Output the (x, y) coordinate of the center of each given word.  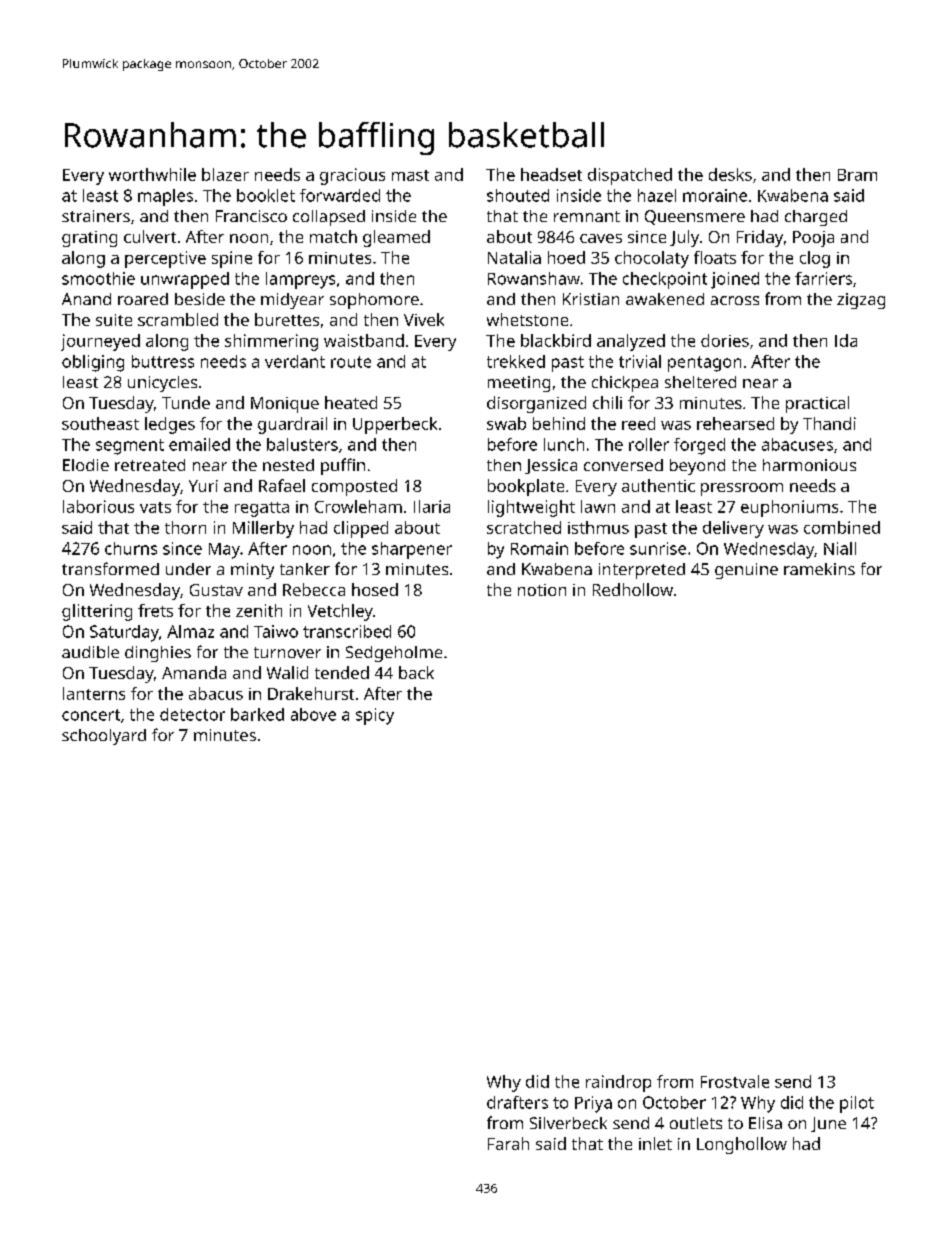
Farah (508, 1143)
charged (816, 218)
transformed (110, 568)
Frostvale (735, 1081)
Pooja (813, 239)
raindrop (618, 1083)
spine (232, 259)
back (416, 672)
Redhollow (633, 589)
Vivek (424, 319)
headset (551, 174)
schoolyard (104, 737)
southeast (100, 423)
